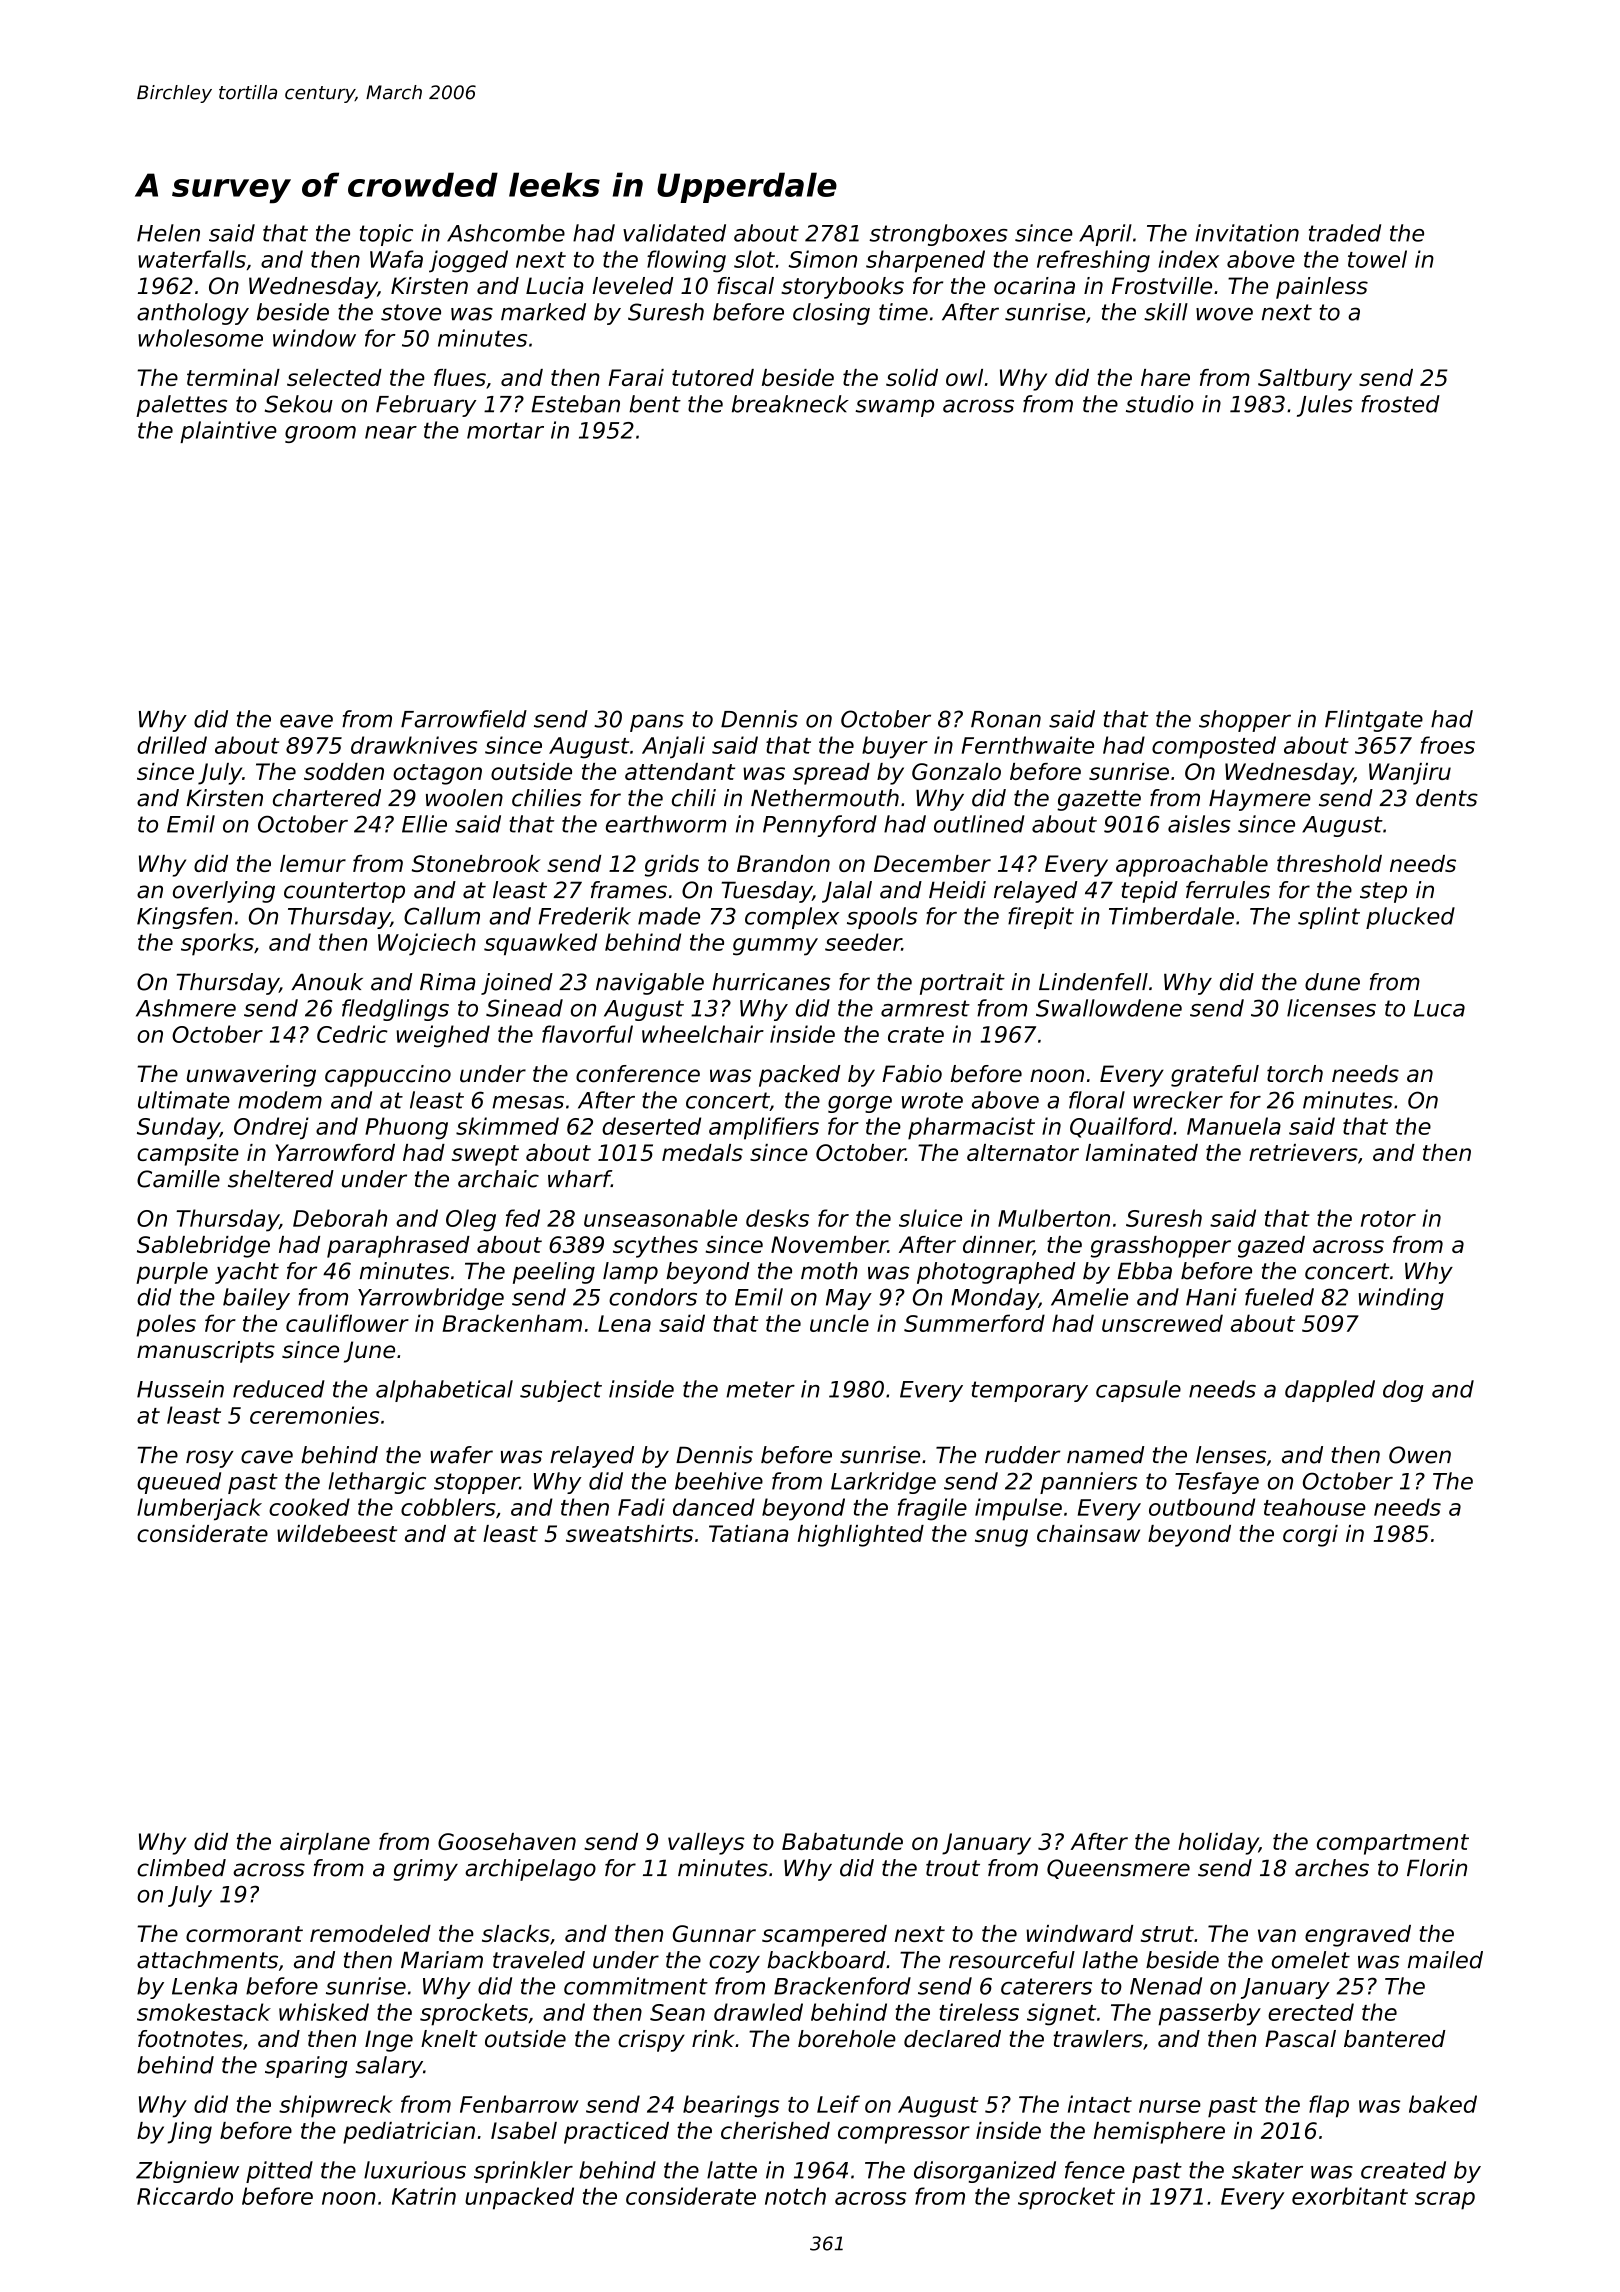  Describe the element at coordinates (204, 2012) in the page. I see `smokestack` at that location.
